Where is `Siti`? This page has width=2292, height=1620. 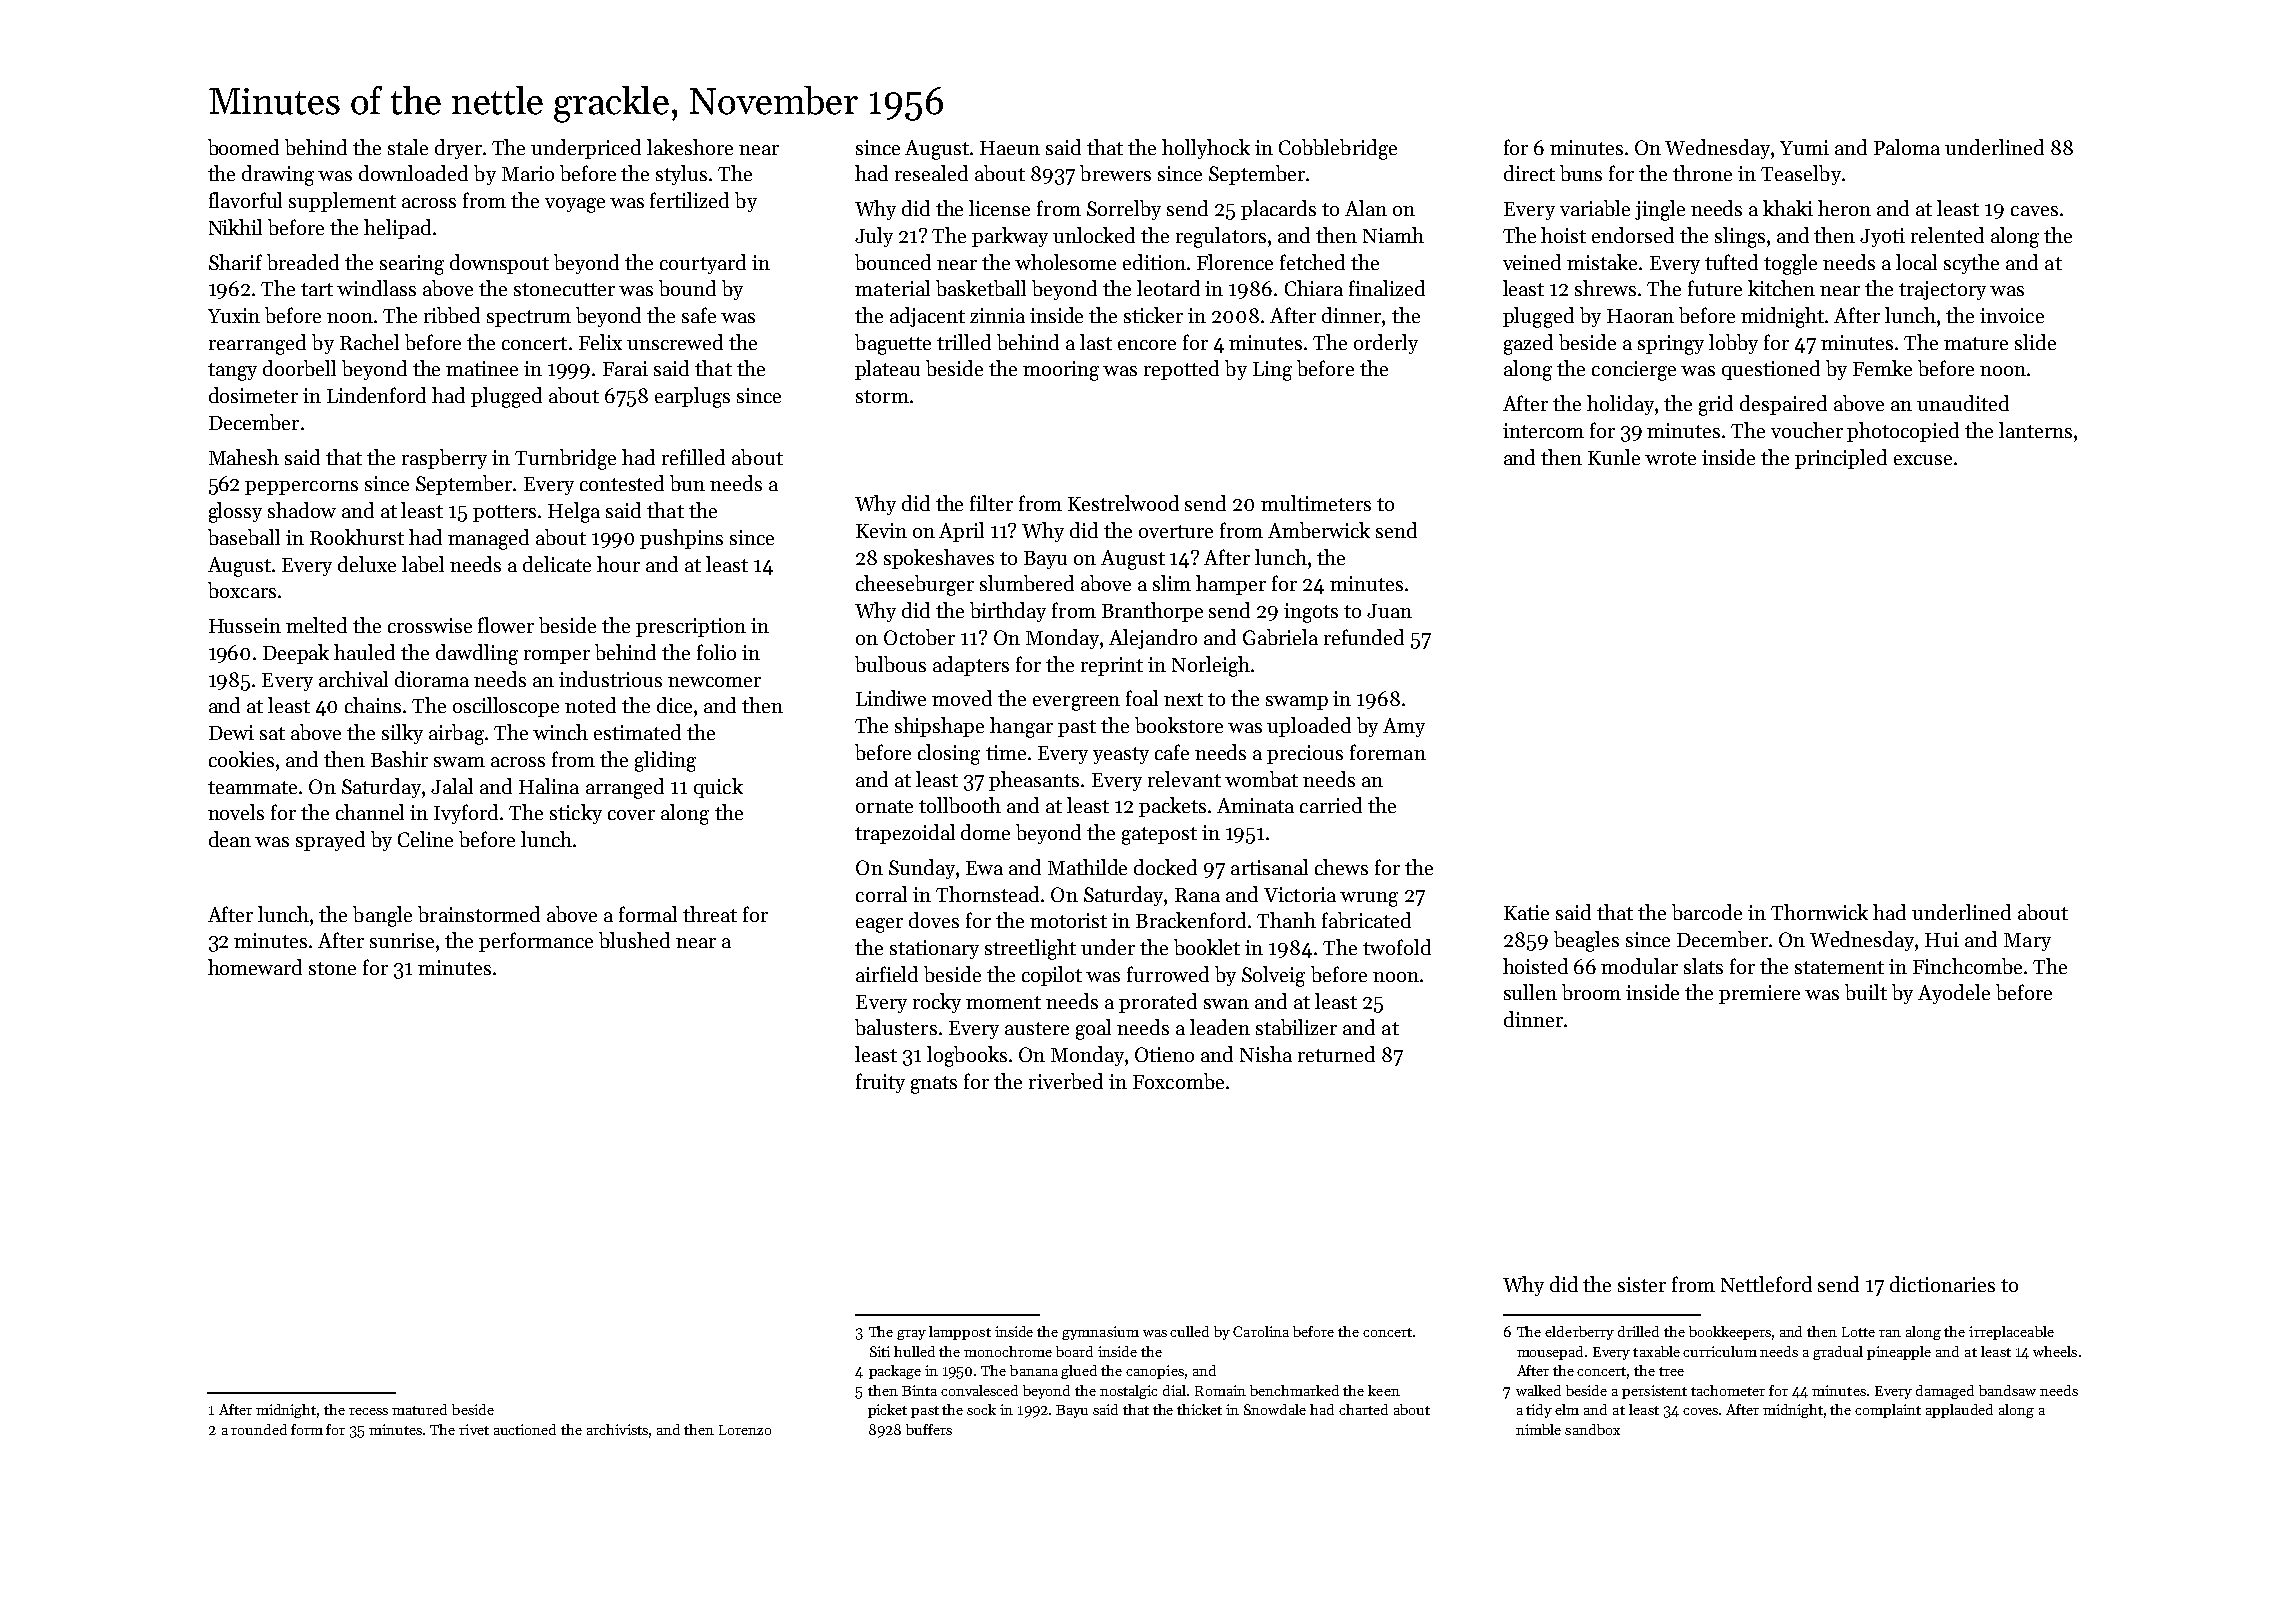
Siti is located at coordinates (880, 1351).
